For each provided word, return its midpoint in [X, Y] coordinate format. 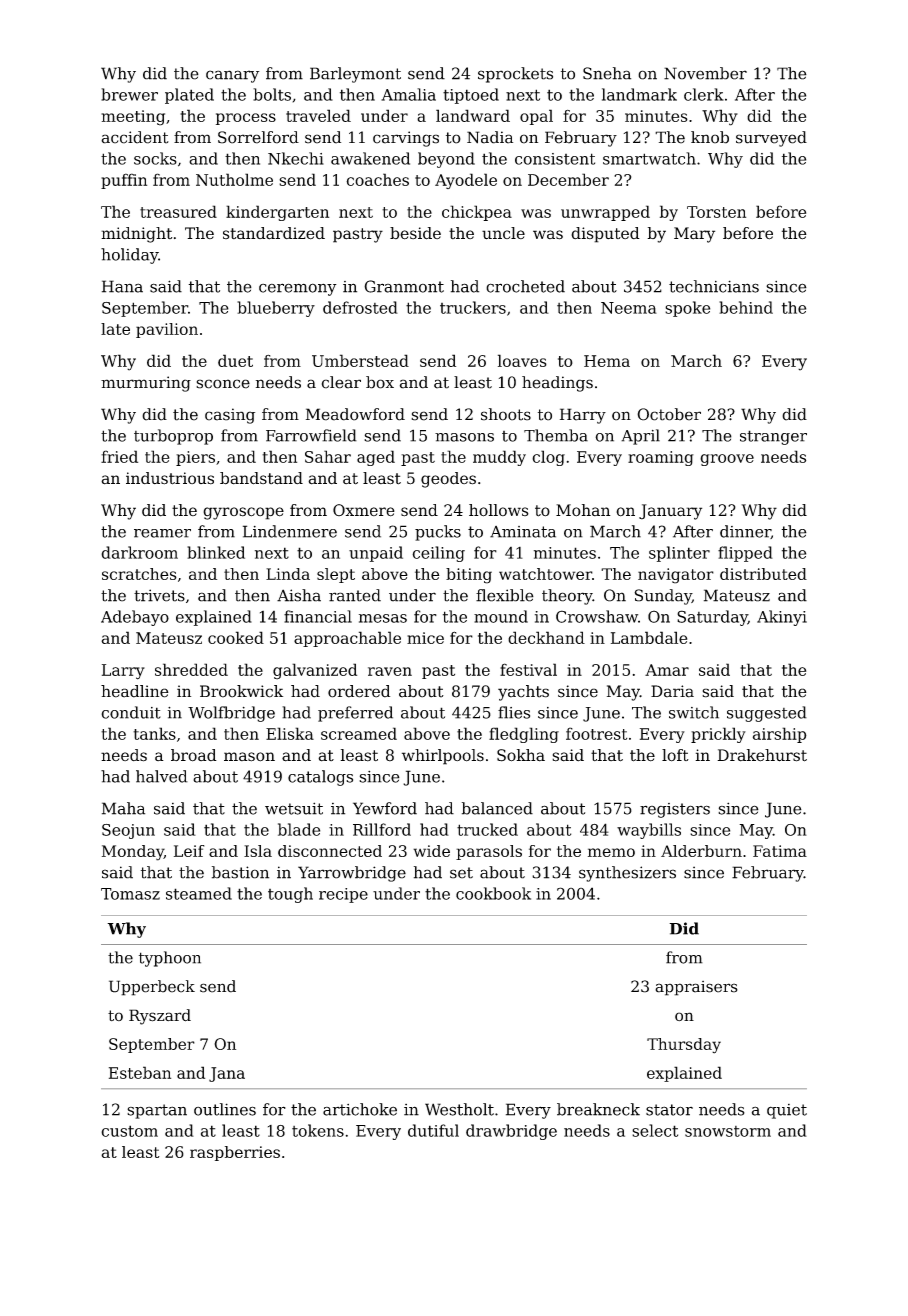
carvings [406, 139]
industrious [170, 478]
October [669, 414]
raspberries [235, 1153]
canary [232, 76]
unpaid [376, 554]
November [705, 73]
